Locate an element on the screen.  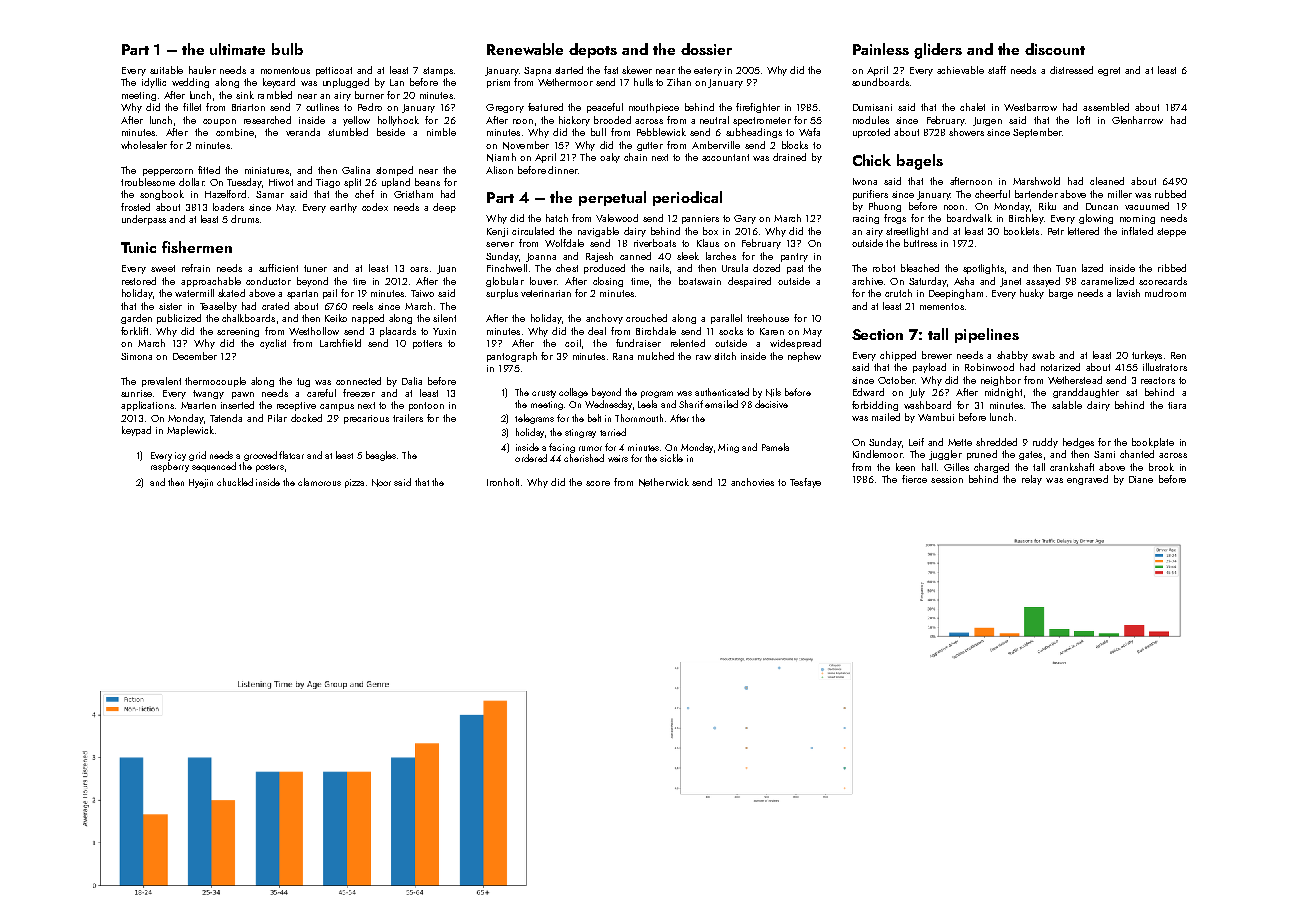
boardwalk is located at coordinates (969, 218).
